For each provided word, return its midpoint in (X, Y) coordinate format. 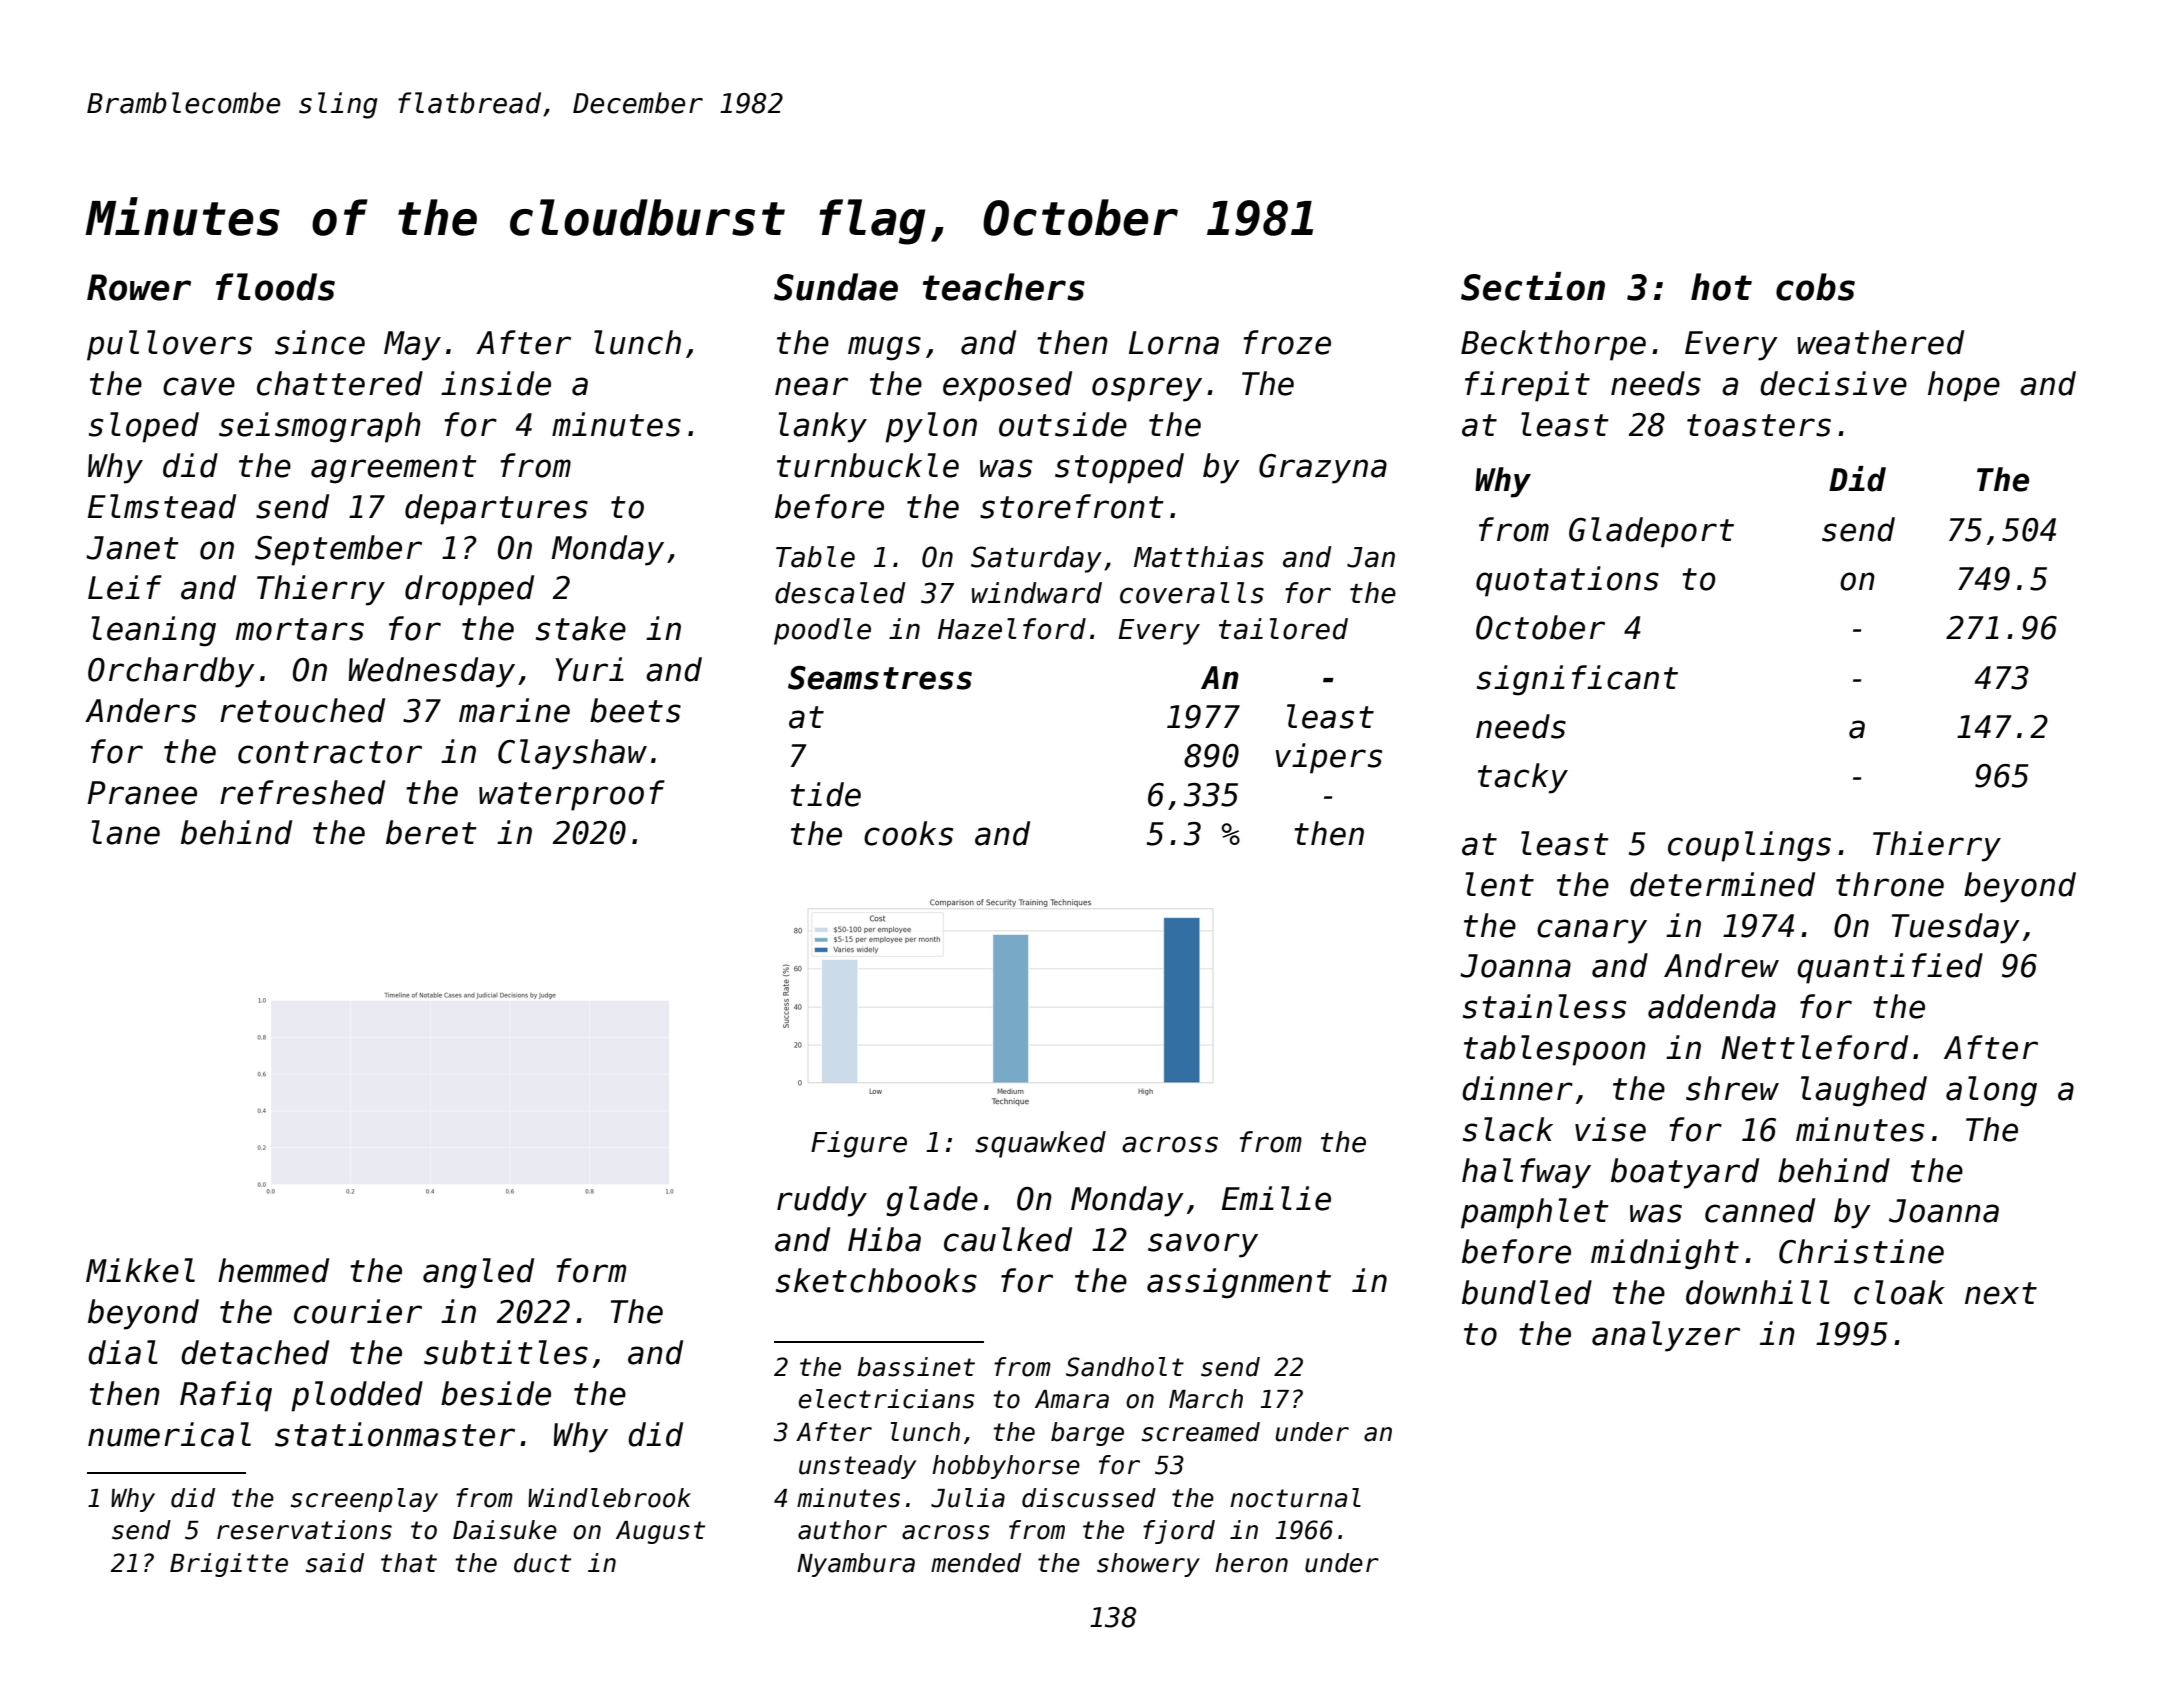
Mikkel (140, 1270)
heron (1251, 1563)
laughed (1864, 1091)
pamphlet (1535, 1213)
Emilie (1276, 1198)
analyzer (1666, 1336)
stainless (1544, 1006)
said (335, 1563)
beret (431, 832)
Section (1533, 286)
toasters (1759, 425)
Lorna (1174, 343)
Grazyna (1323, 469)
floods (275, 287)
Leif (125, 587)
